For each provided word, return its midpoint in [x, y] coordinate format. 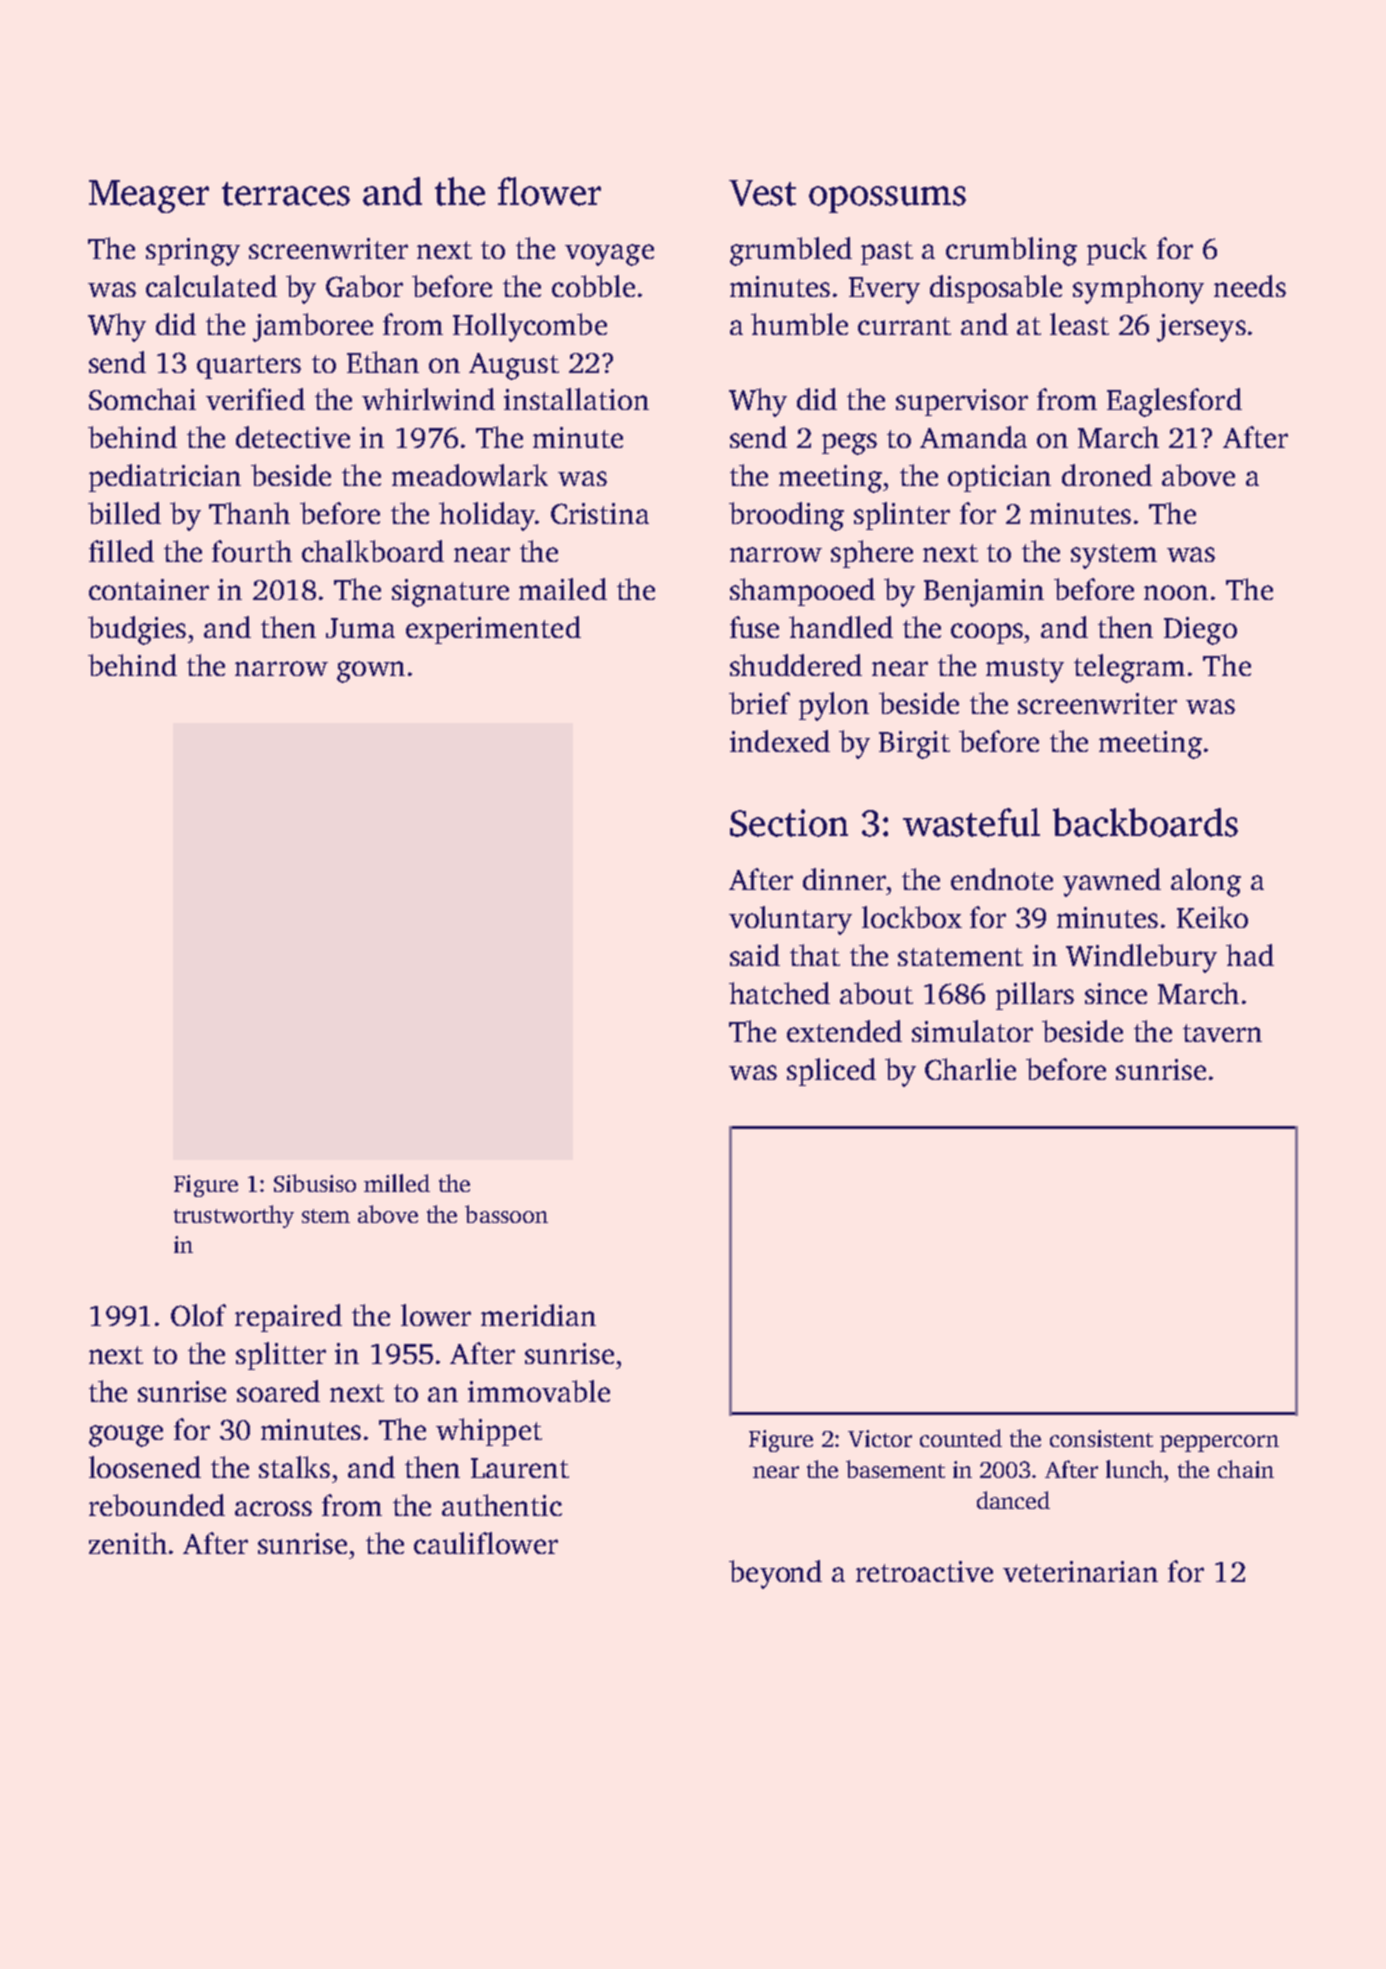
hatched [779, 993]
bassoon [506, 1214]
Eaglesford [1174, 402]
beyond [775, 1574]
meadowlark [470, 475]
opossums [887, 199]
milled [397, 1183]
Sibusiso [315, 1183]
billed [124, 513]
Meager [149, 196]
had [1250, 955]
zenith [128, 1543]
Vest [762, 193]
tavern [1222, 1033]
